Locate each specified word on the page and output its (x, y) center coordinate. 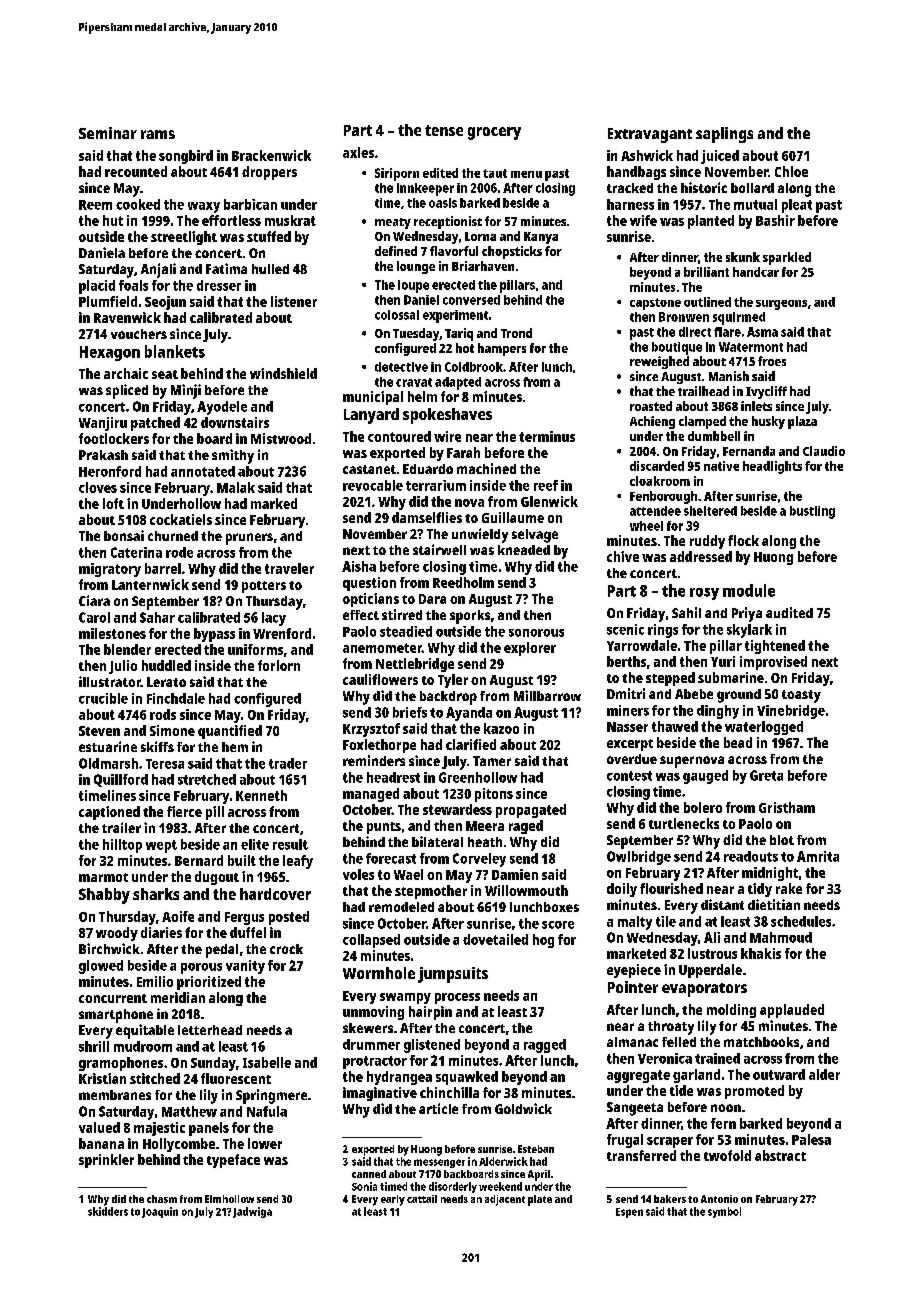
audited (789, 612)
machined (486, 468)
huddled (166, 665)
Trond (516, 333)
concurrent (113, 998)
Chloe (791, 171)
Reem (95, 205)
